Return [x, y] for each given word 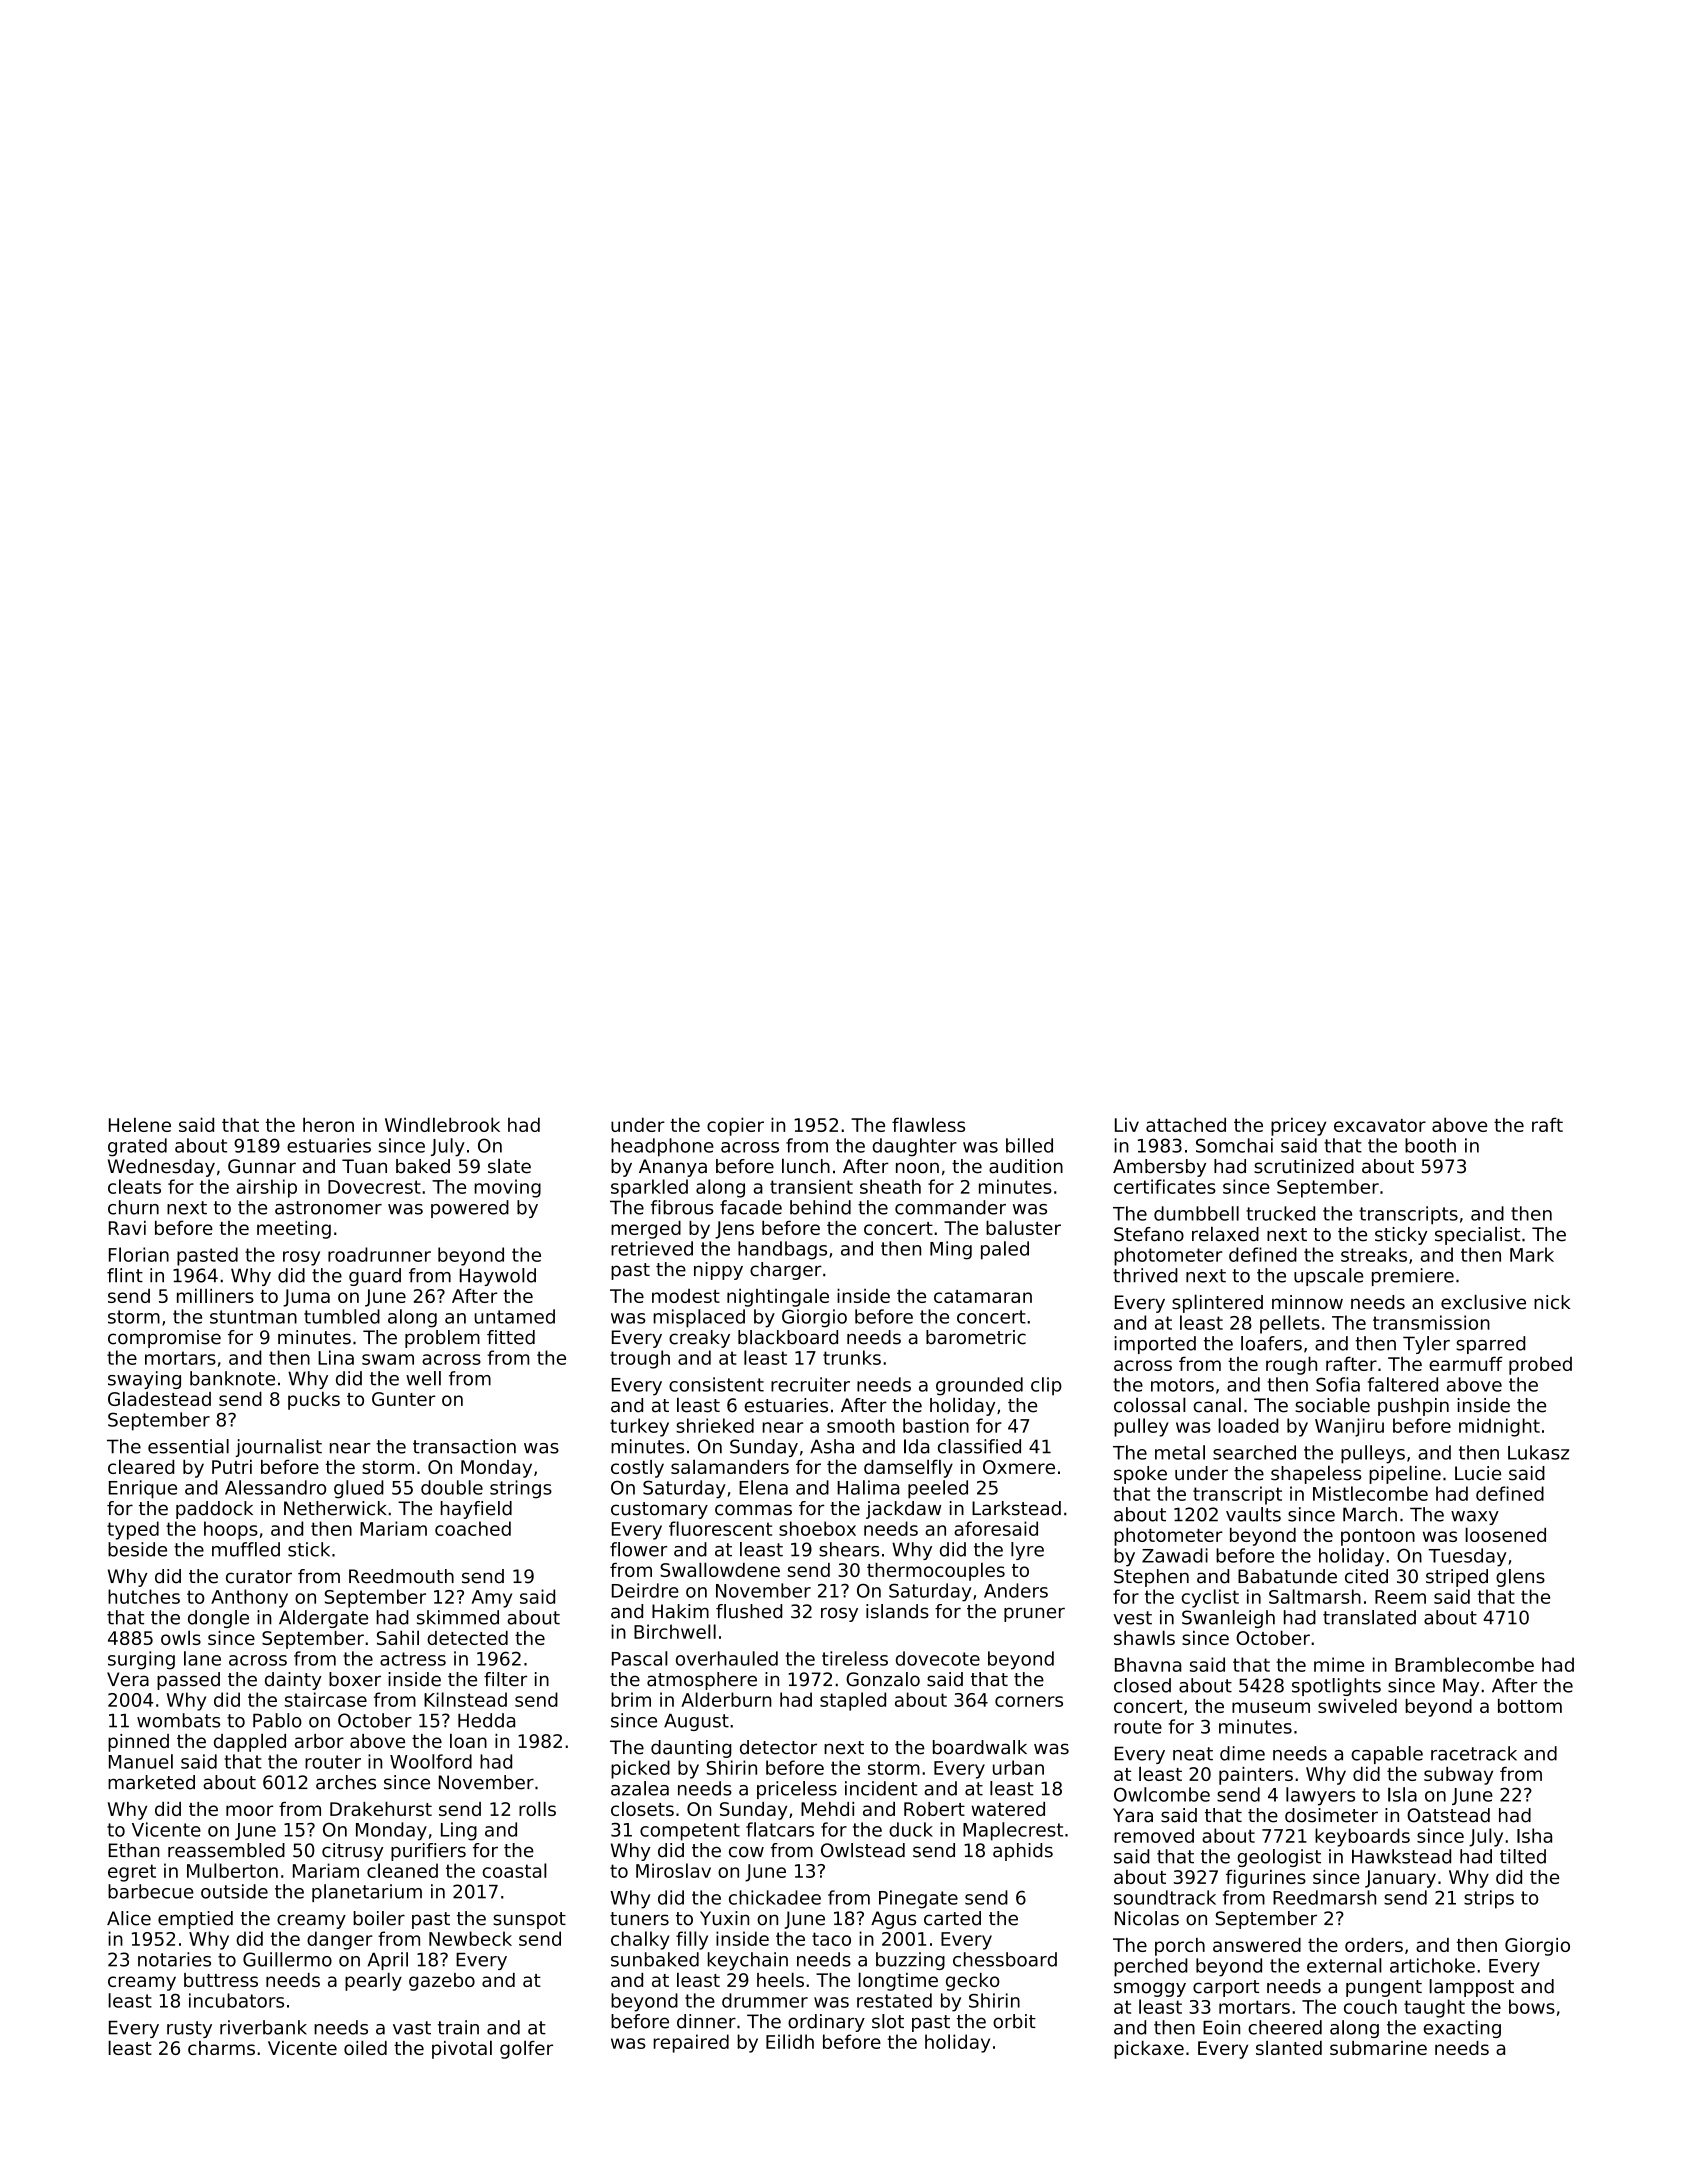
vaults [1253, 1514]
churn [133, 1207]
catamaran [983, 1296]
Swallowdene [720, 1569]
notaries [174, 1959]
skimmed [458, 1617]
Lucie [1478, 1473]
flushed [749, 1611]
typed [133, 1530]
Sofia [1338, 1384]
